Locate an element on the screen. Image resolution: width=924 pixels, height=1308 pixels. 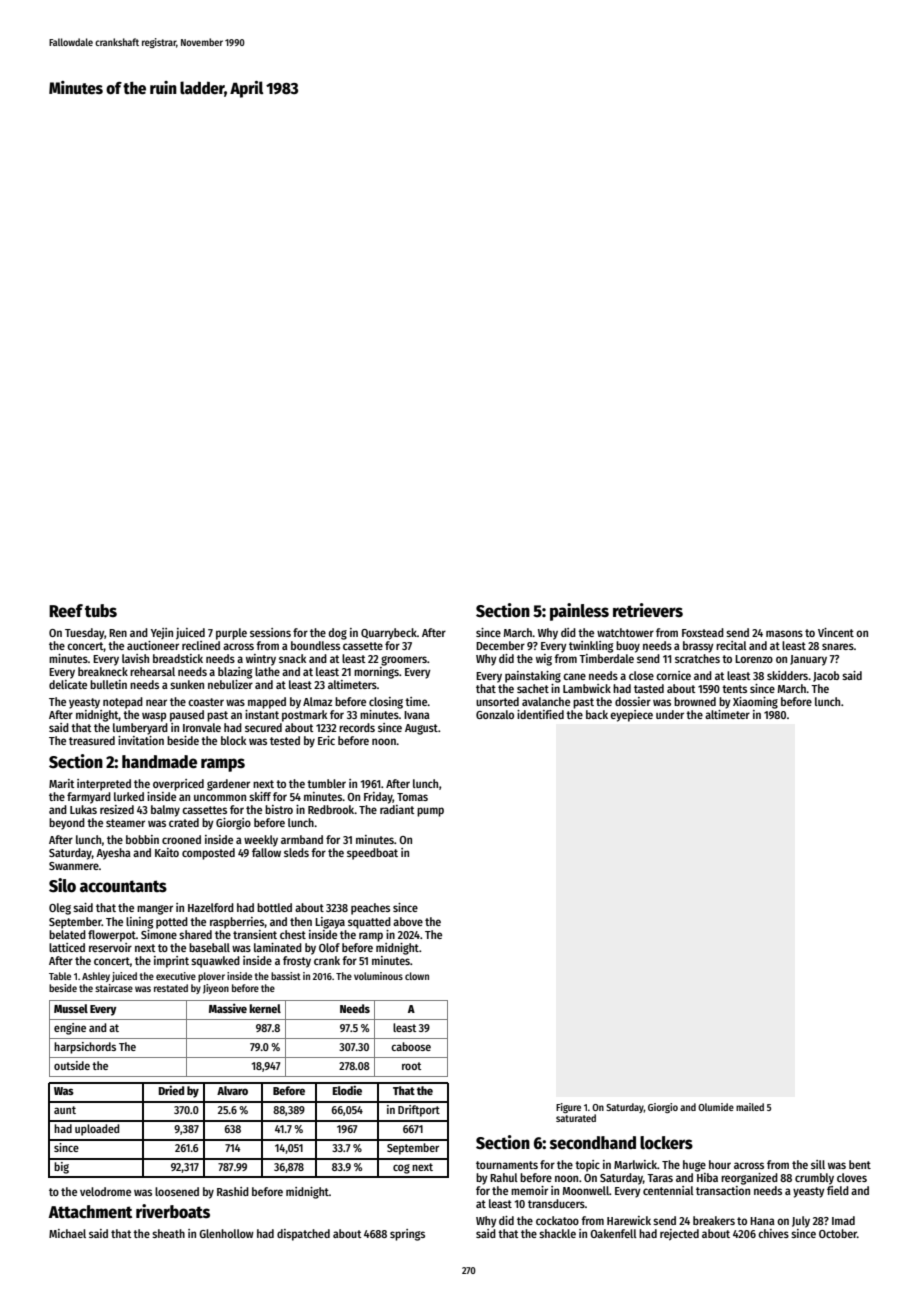
under is located at coordinates (670, 714).
